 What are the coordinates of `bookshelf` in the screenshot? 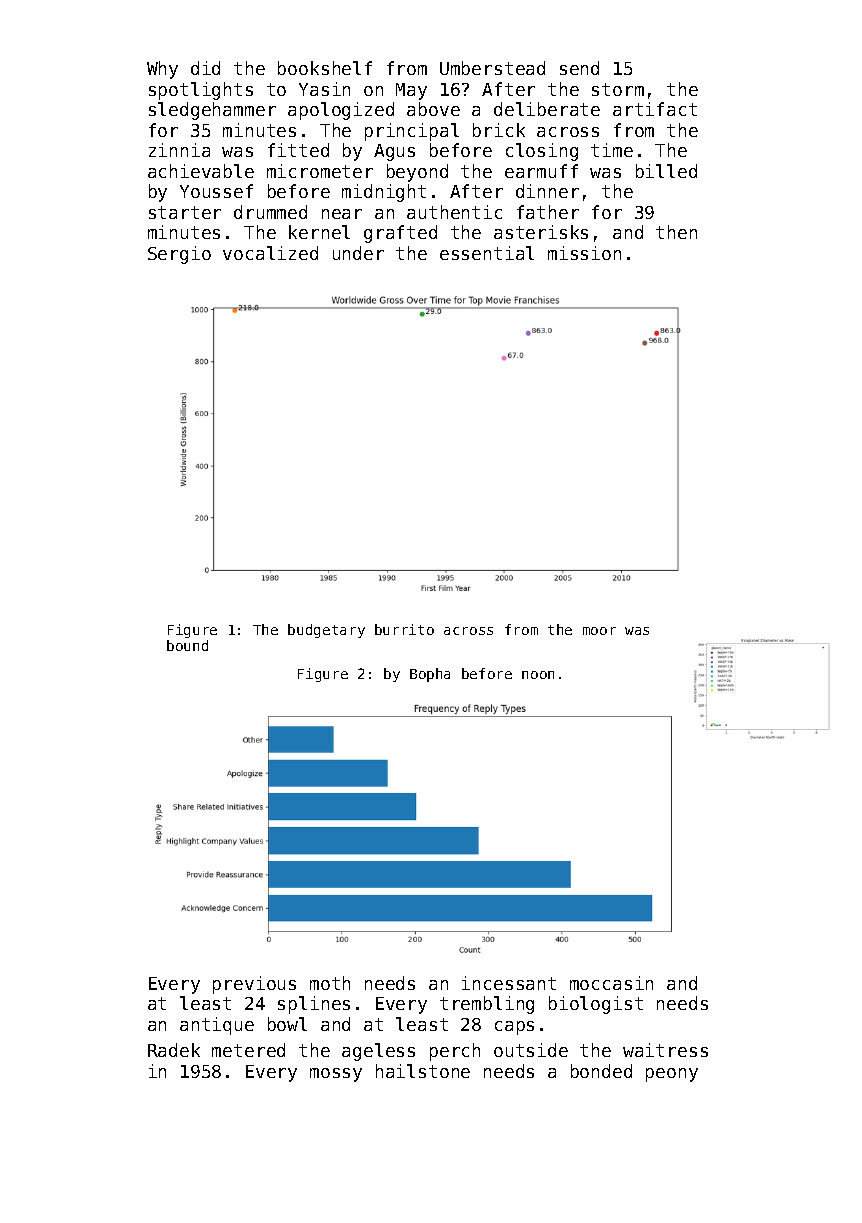 It's located at (325, 68).
